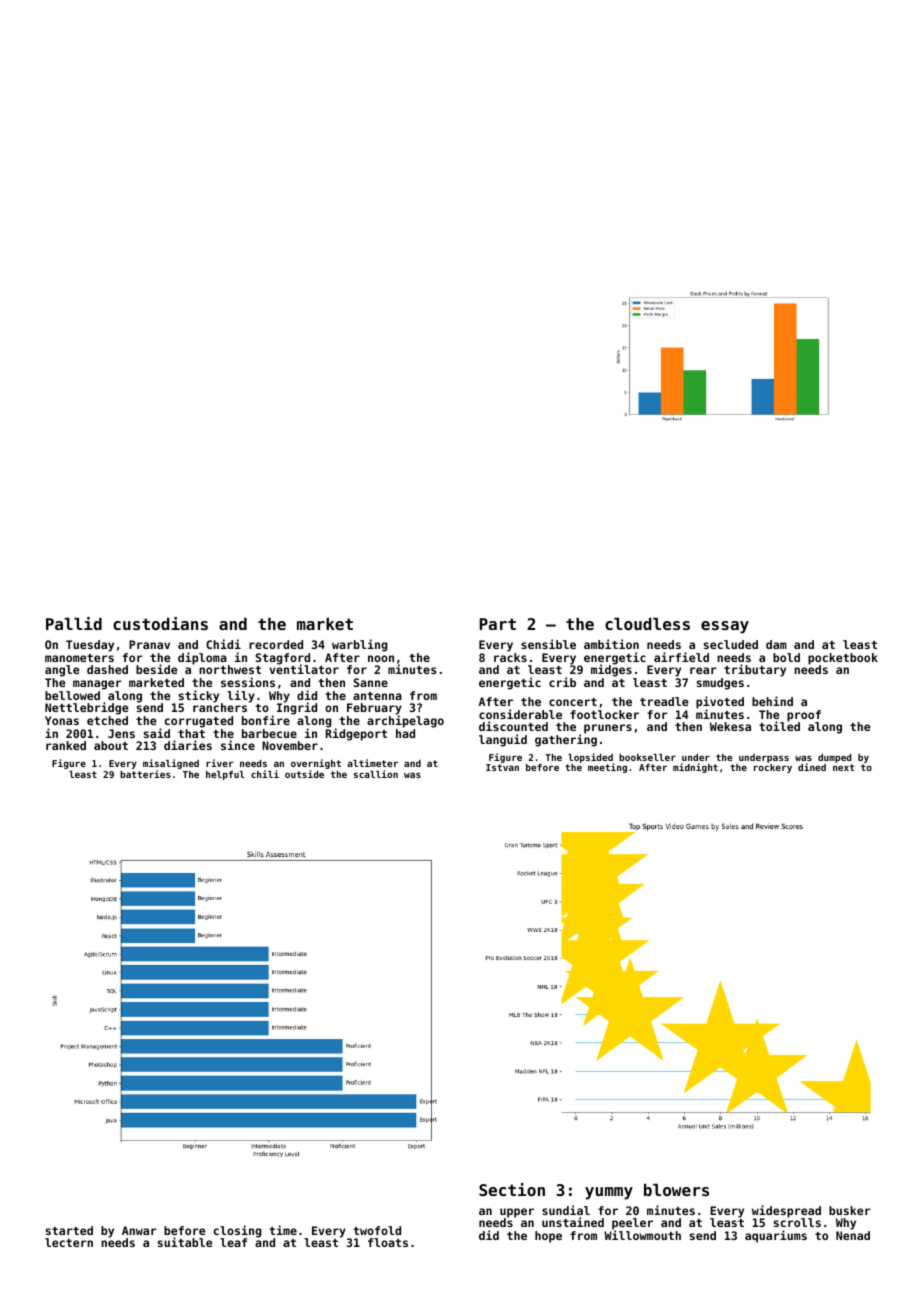  Describe the element at coordinates (676, 1190) in the document. I see `blowers` at that location.
